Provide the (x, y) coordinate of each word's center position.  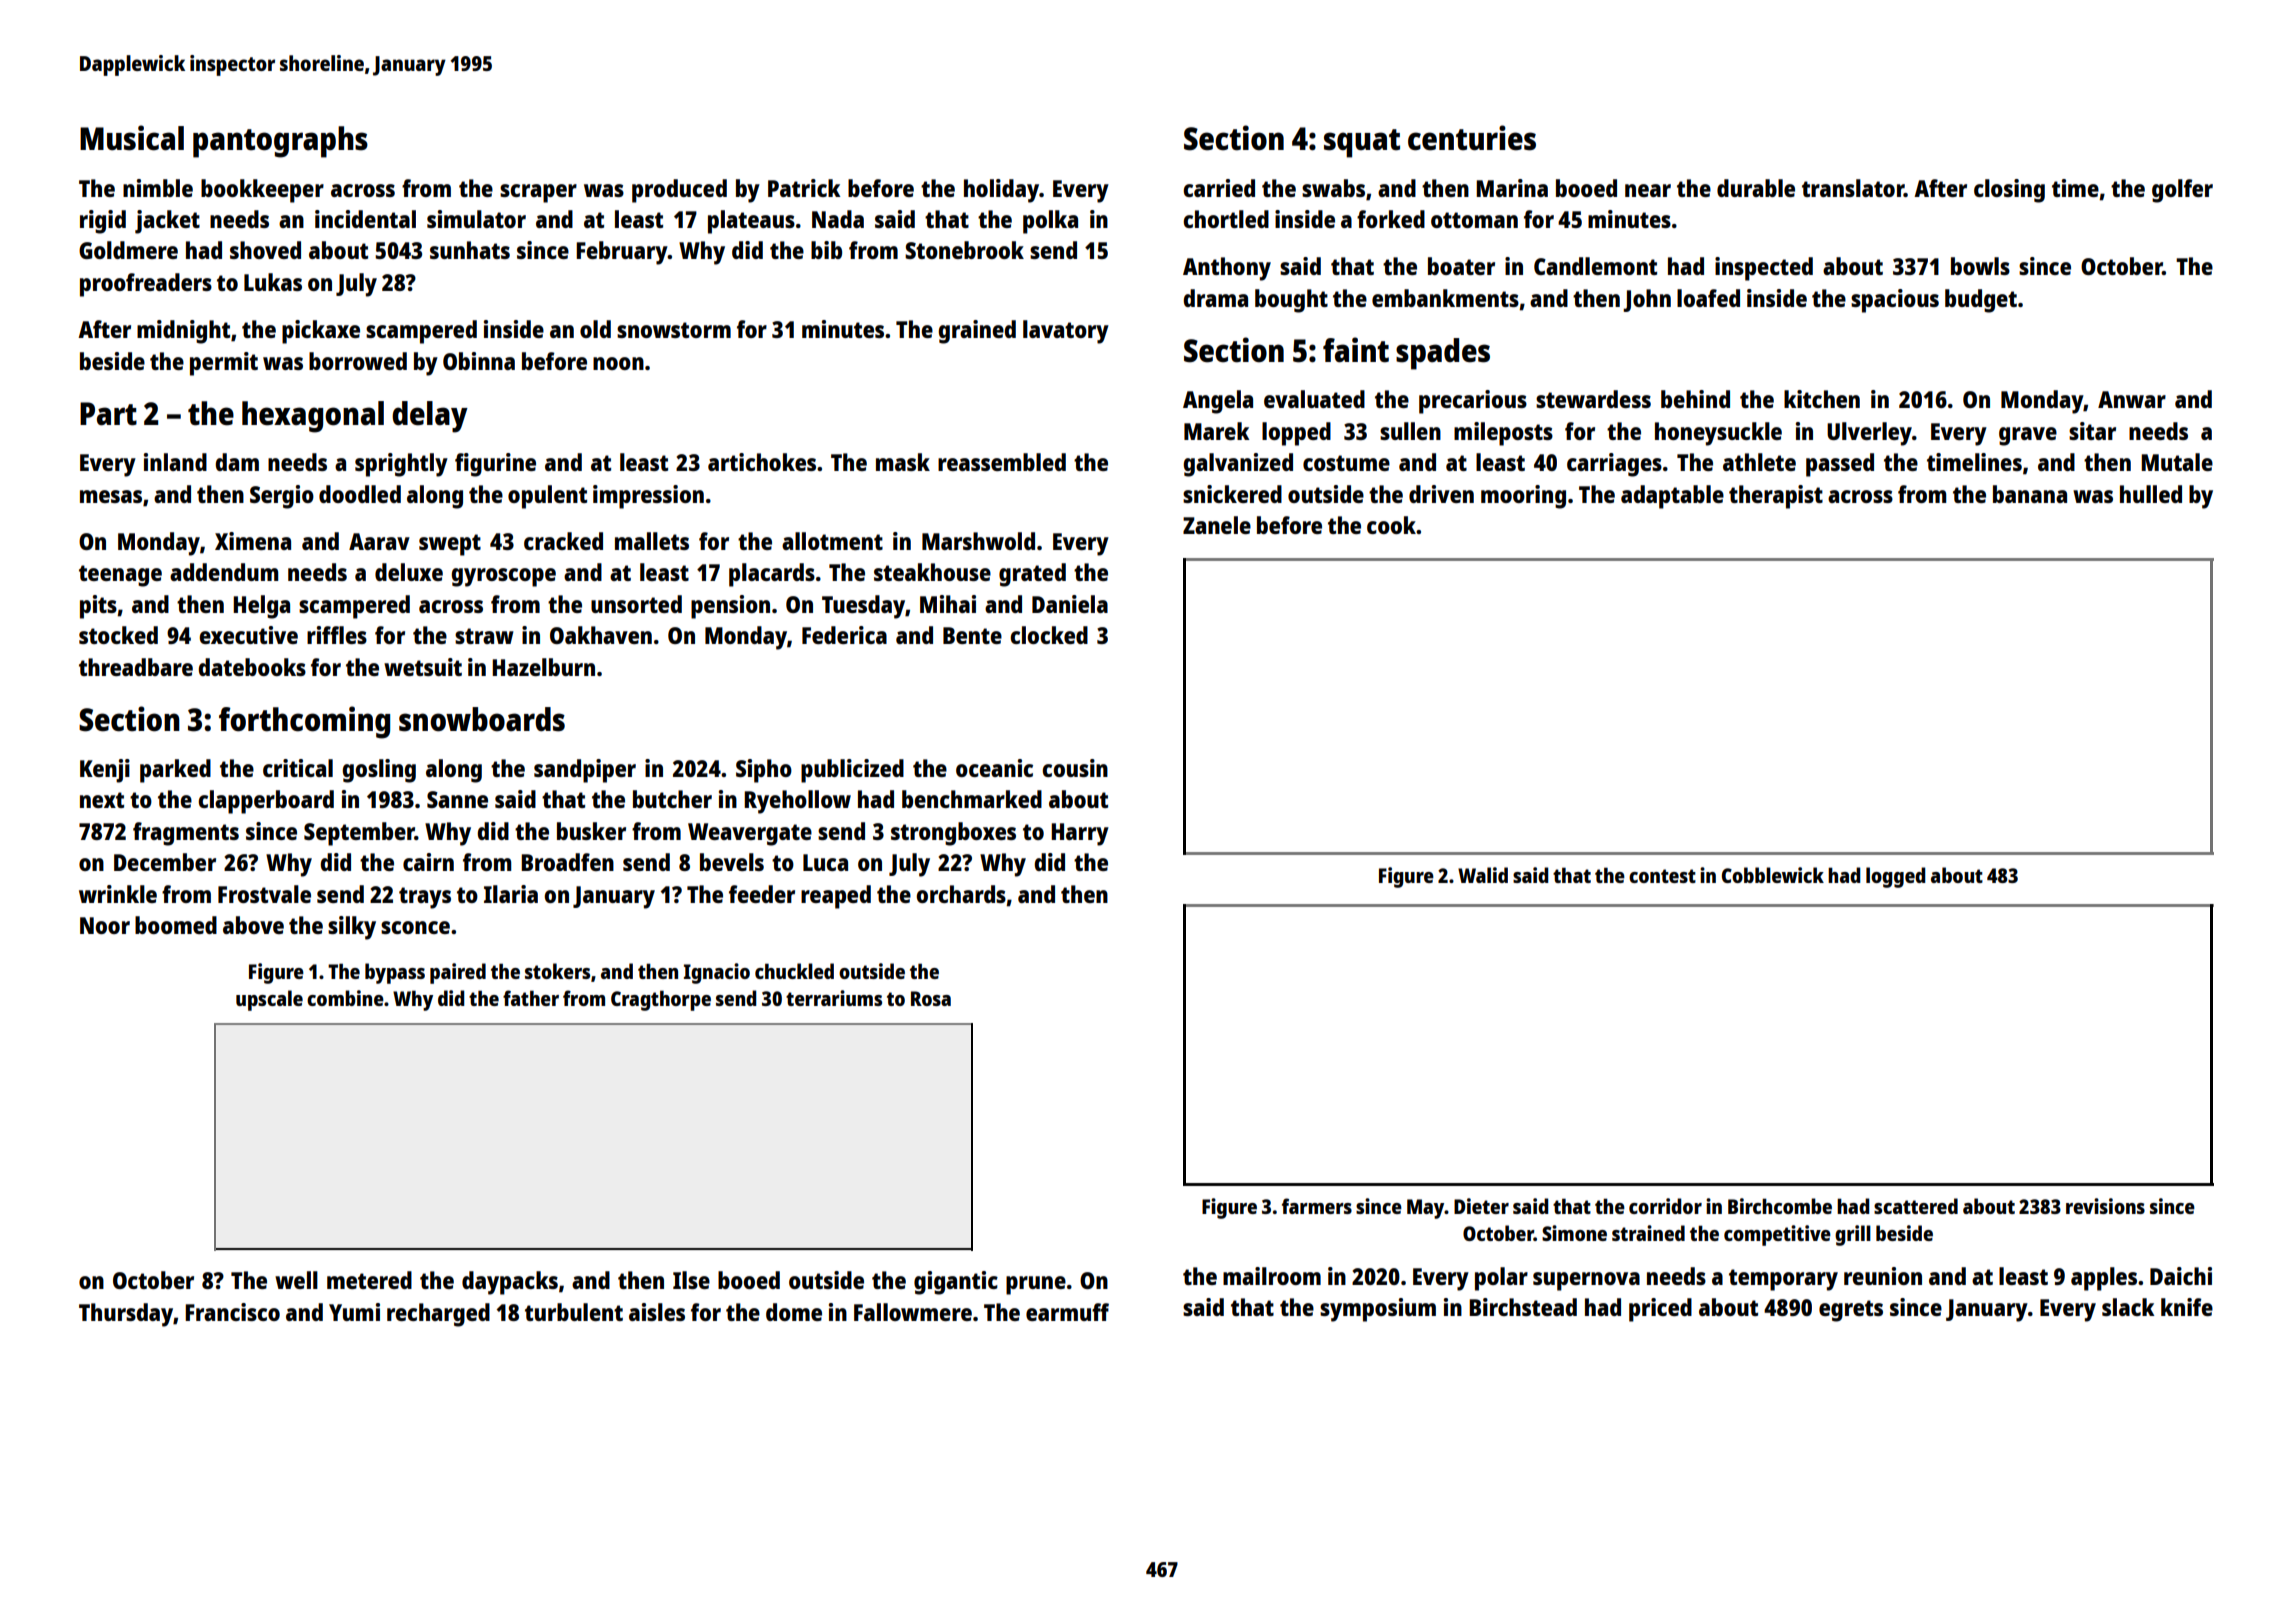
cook (1392, 525)
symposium (1378, 1310)
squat (1362, 143)
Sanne (457, 799)
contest (1662, 876)
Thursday (126, 1315)
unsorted (636, 604)
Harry (1080, 834)
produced (679, 191)
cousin (1075, 768)
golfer (2182, 191)
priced (1660, 1310)
